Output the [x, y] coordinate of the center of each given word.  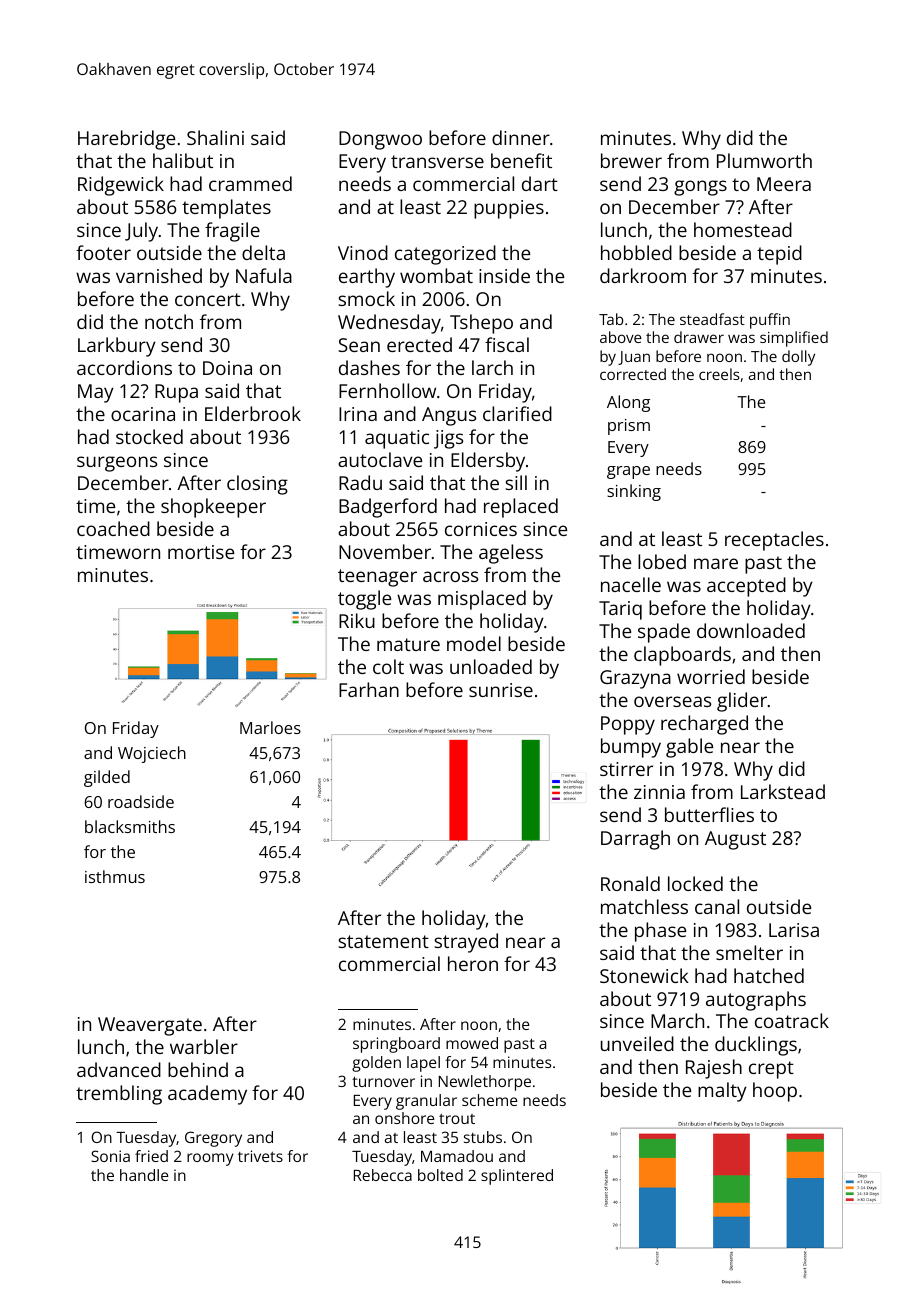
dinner [521, 137]
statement [384, 941]
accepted [746, 587]
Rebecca [383, 1175]
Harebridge [126, 140]
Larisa [794, 930]
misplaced [482, 600]
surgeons [117, 464]
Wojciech [152, 754]
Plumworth [764, 160]
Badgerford [388, 508]
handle [144, 1175]
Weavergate [150, 1026]
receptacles [774, 541]
